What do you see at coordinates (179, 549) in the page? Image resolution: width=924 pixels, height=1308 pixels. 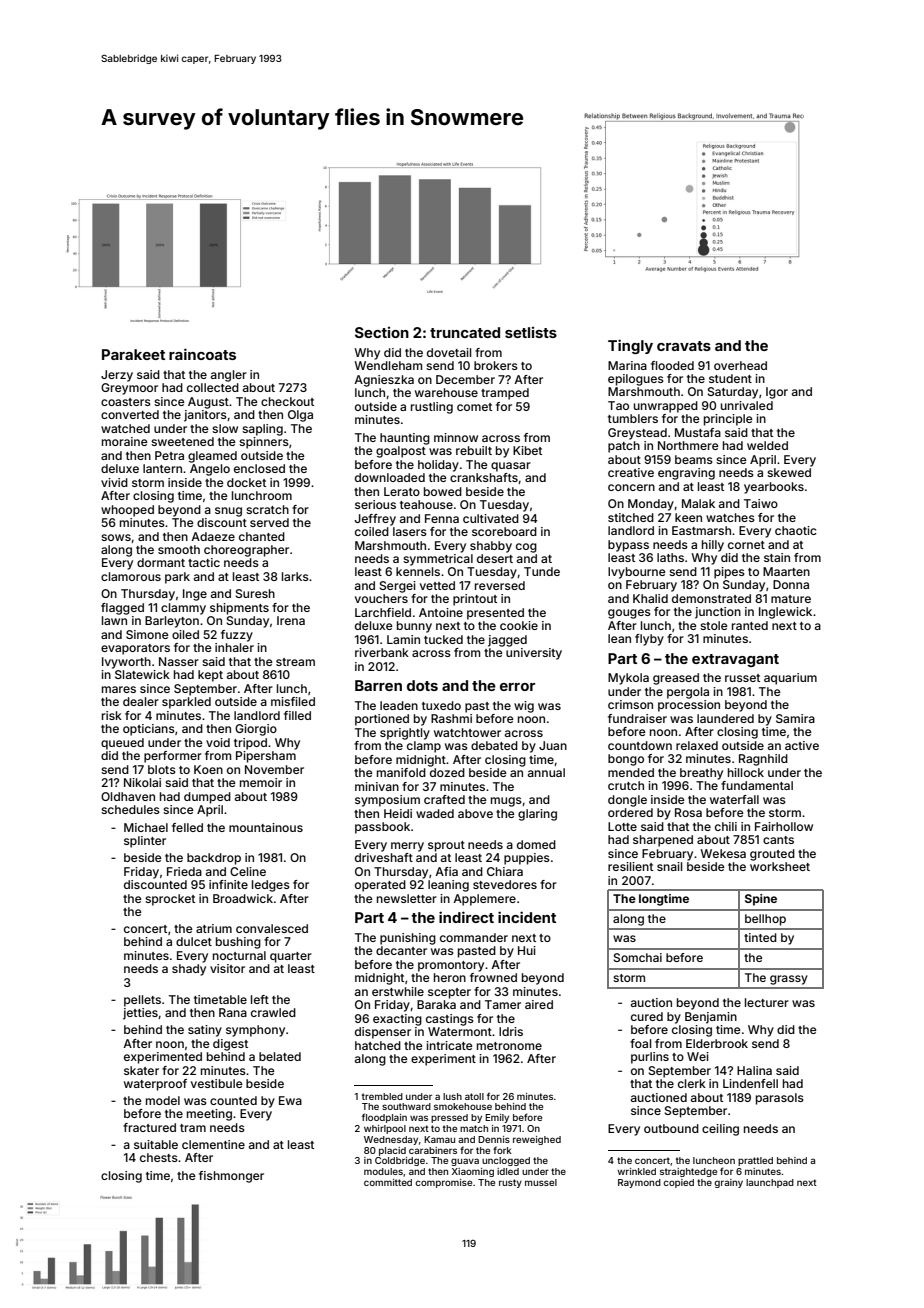 I see `smooth` at bounding box center [179, 549].
